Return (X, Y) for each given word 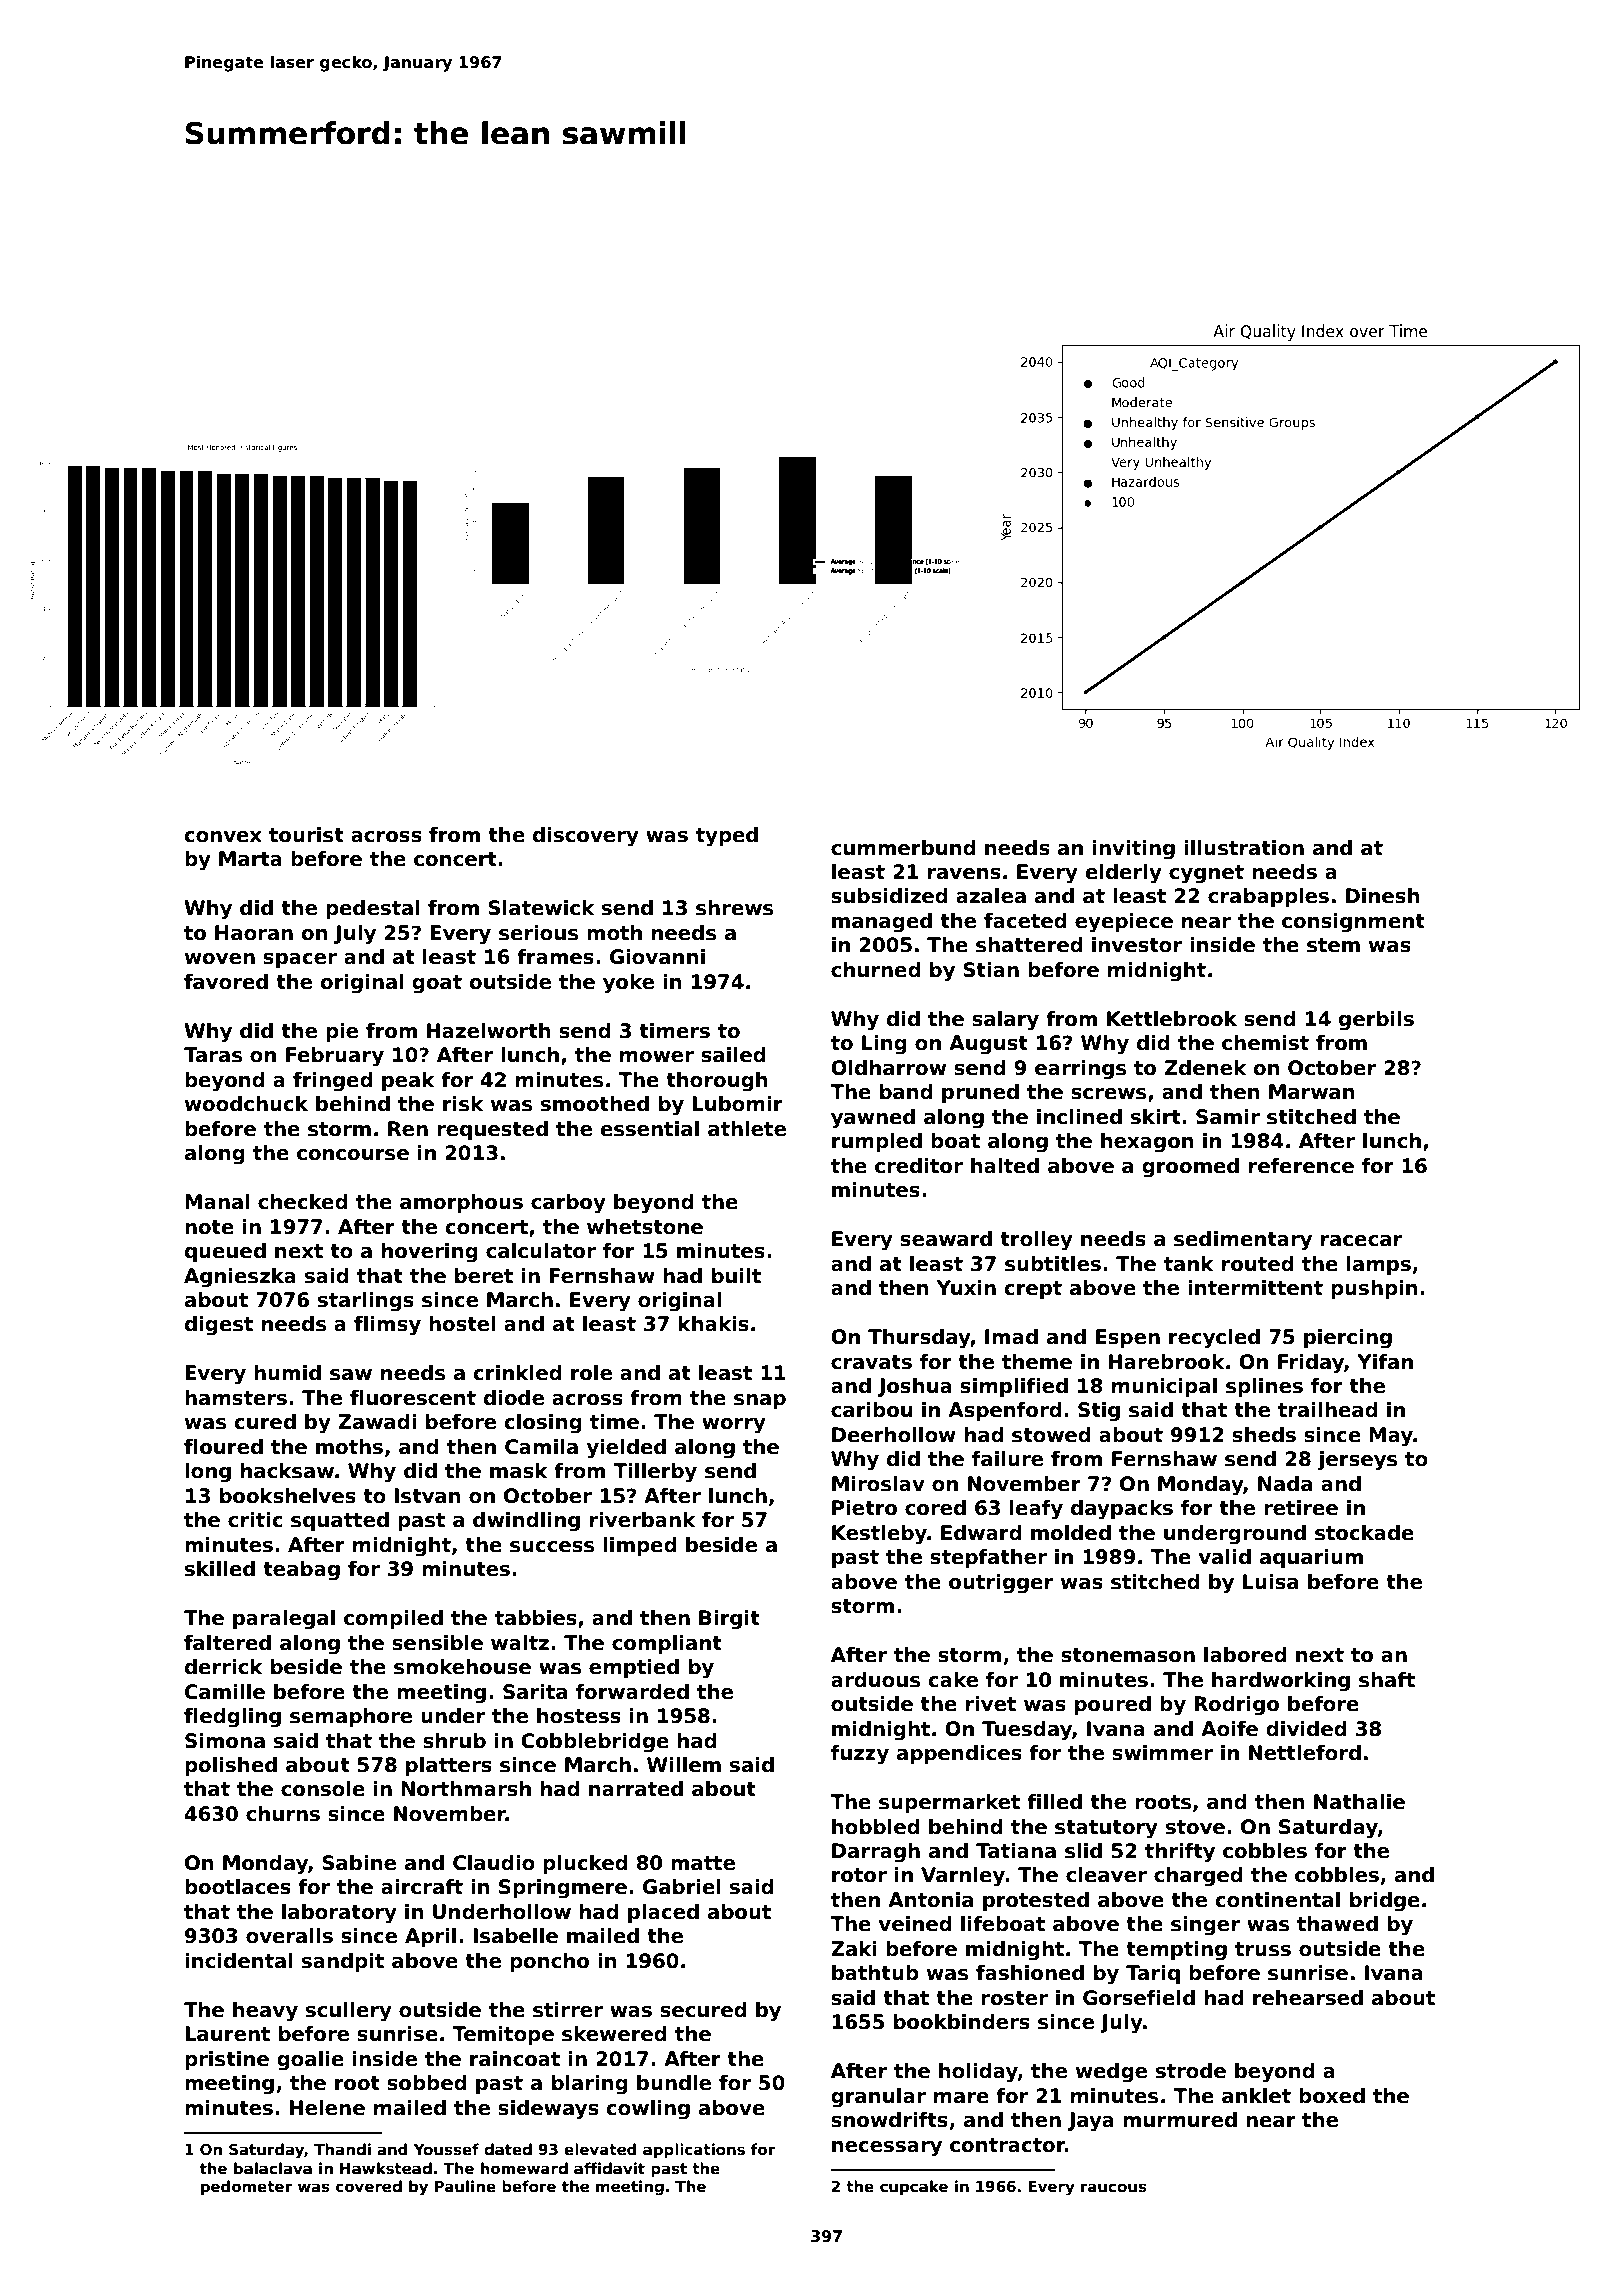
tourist (306, 835)
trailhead (1327, 1410)
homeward (524, 2168)
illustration (1244, 848)
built (736, 1276)
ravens (964, 874)
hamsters (236, 1398)
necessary (887, 2149)
